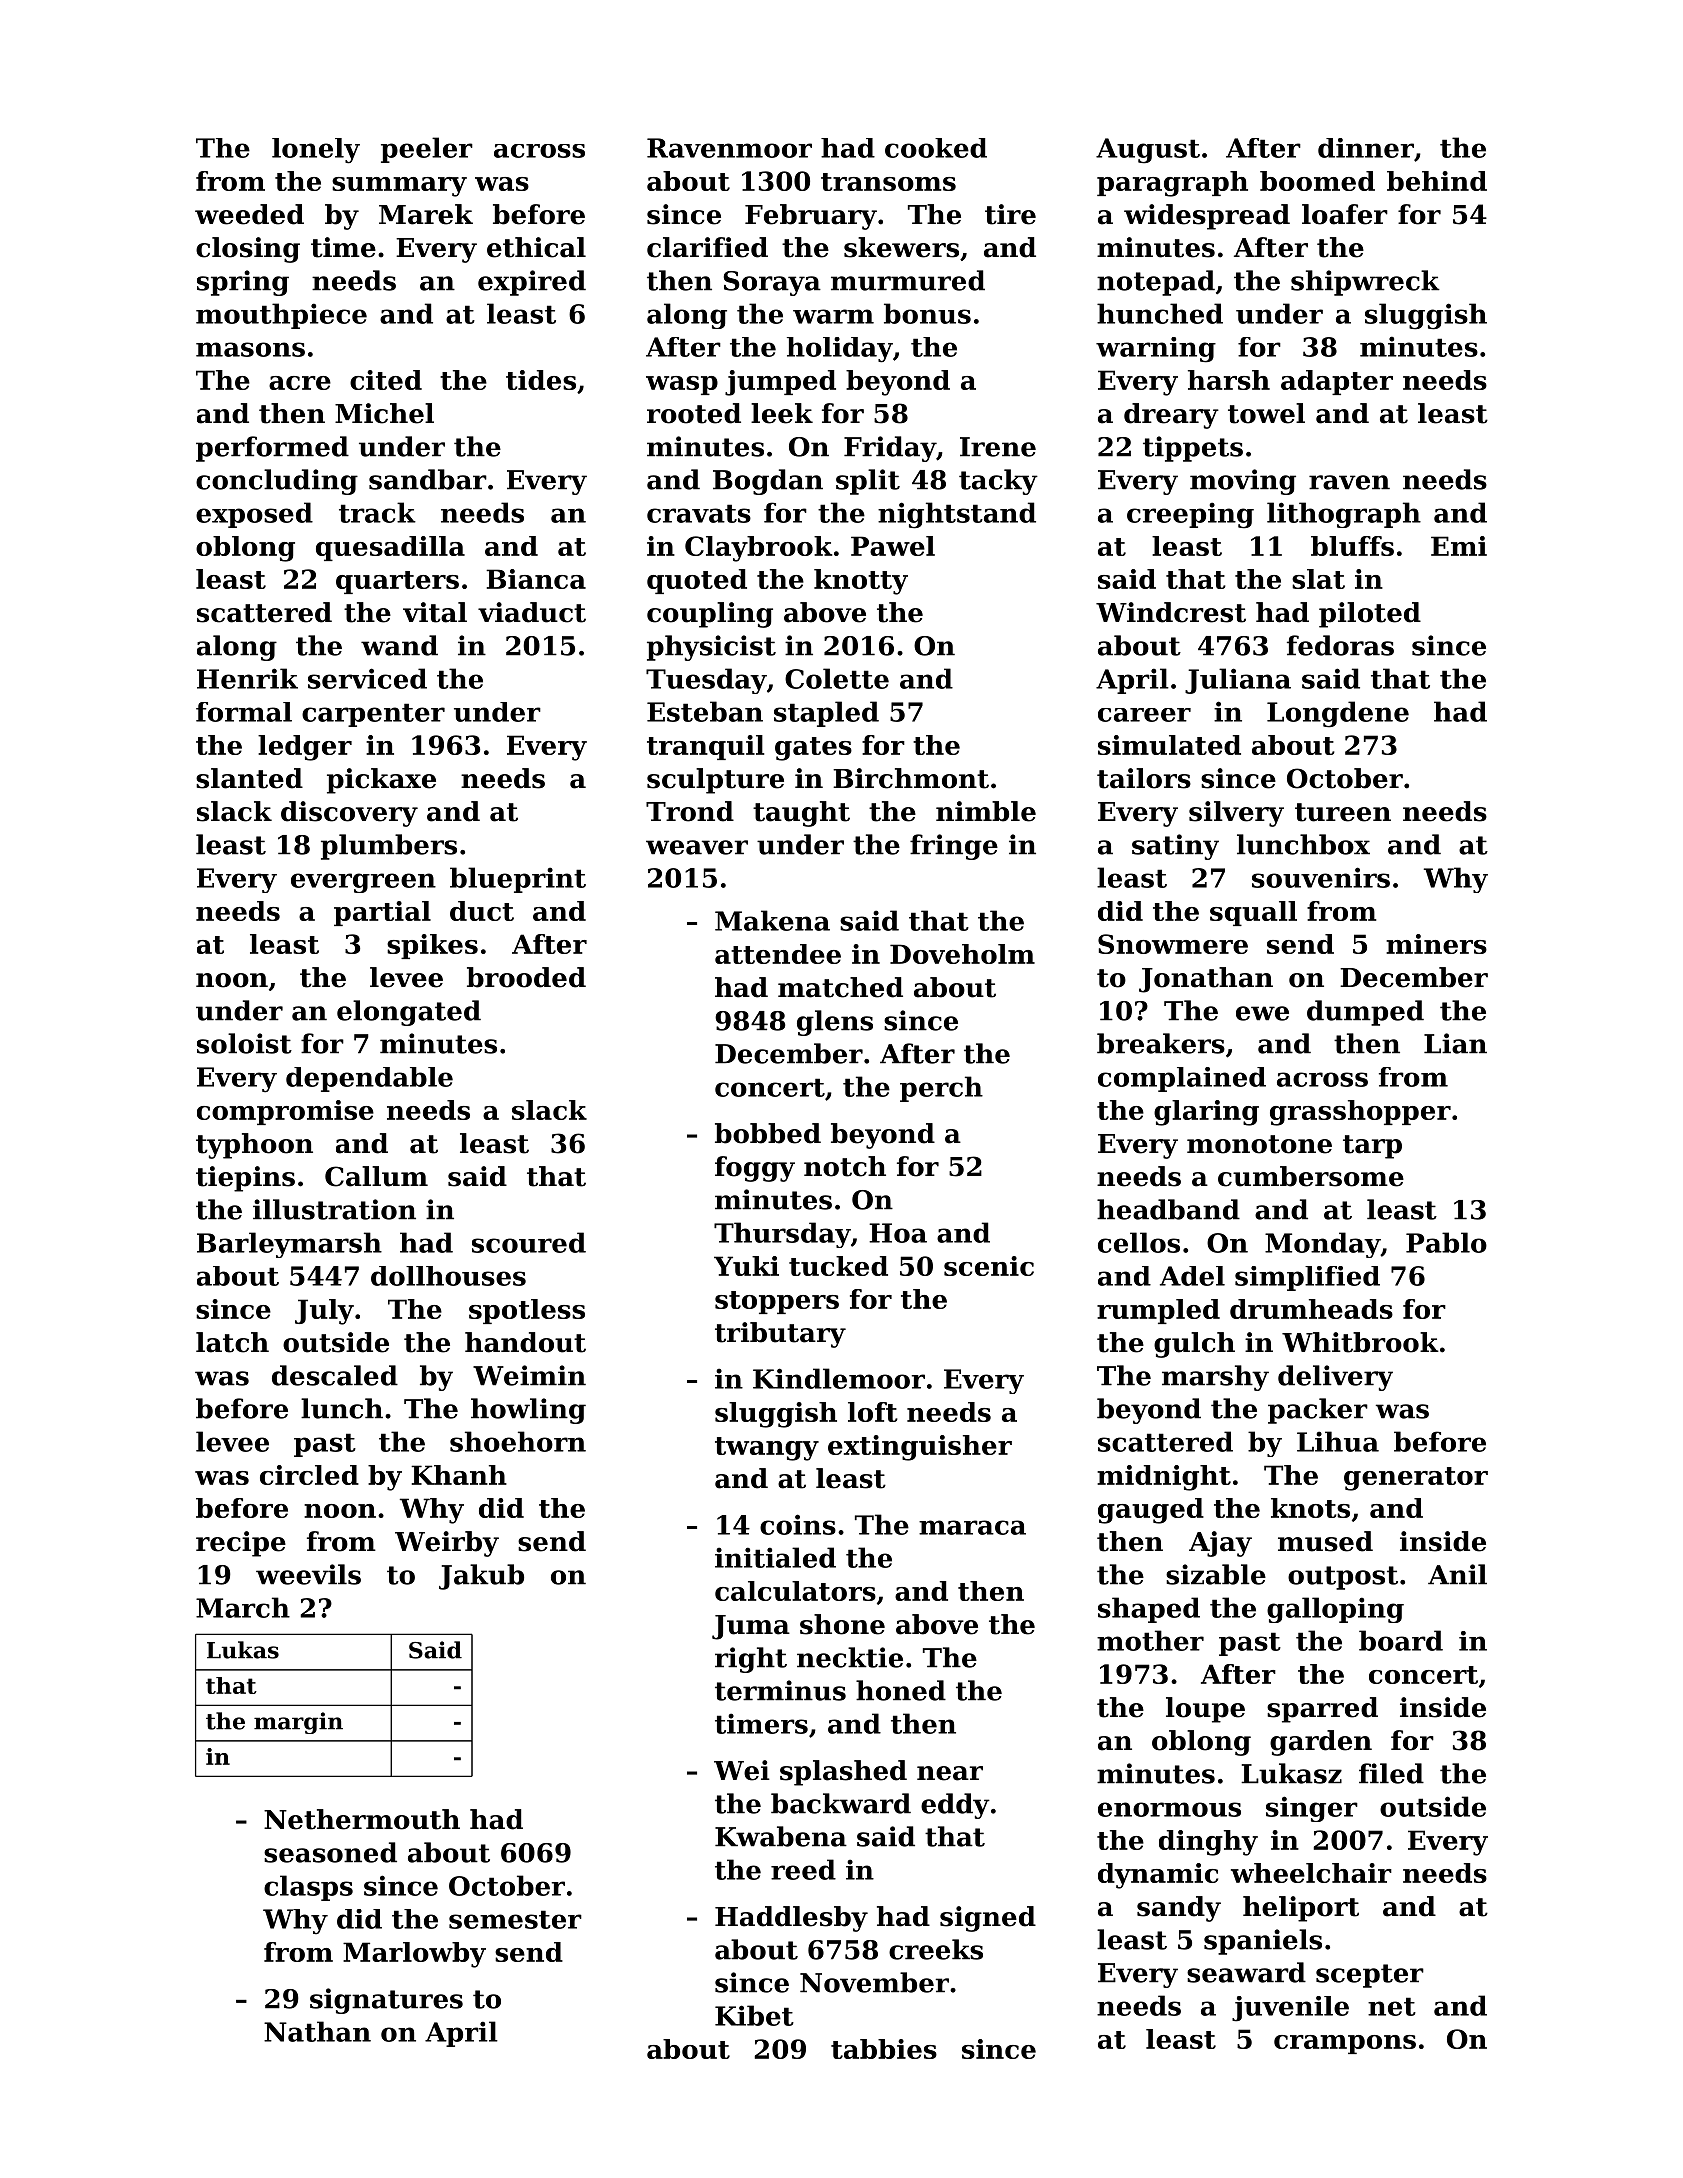 This page has width=1683, height=2178. What do you see at coordinates (386, 2001) in the page?
I see `signatures` at bounding box center [386, 2001].
